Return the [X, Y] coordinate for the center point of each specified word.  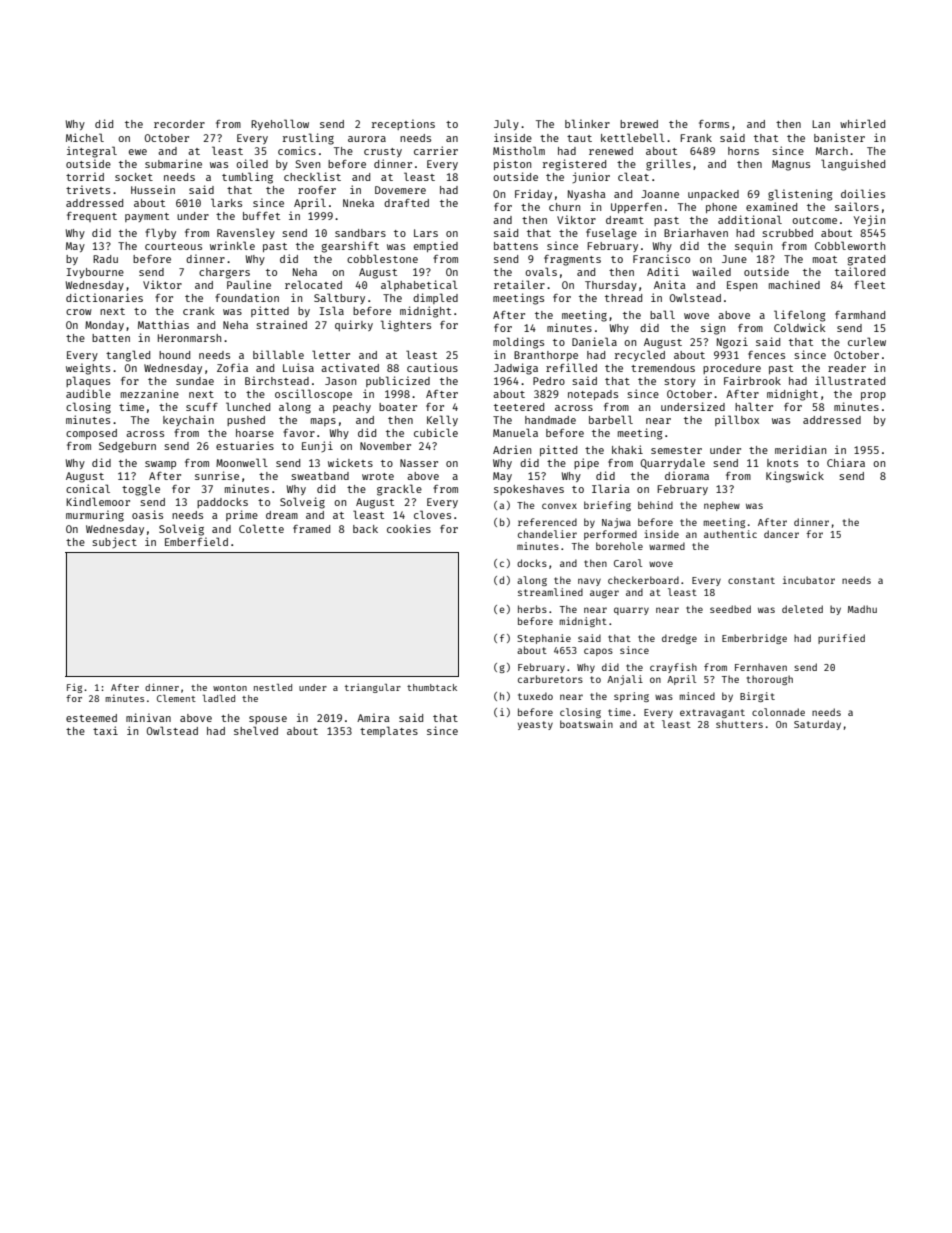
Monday [104, 326]
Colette [261, 528]
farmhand [860, 315]
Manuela [515, 432]
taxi [105, 730]
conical [88, 488]
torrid [85, 176]
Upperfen [636, 208]
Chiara [846, 462]
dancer [781, 534]
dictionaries [104, 297]
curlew [867, 341]
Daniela [594, 341]
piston [512, 164]
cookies [409, 528]
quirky [354, 325]
